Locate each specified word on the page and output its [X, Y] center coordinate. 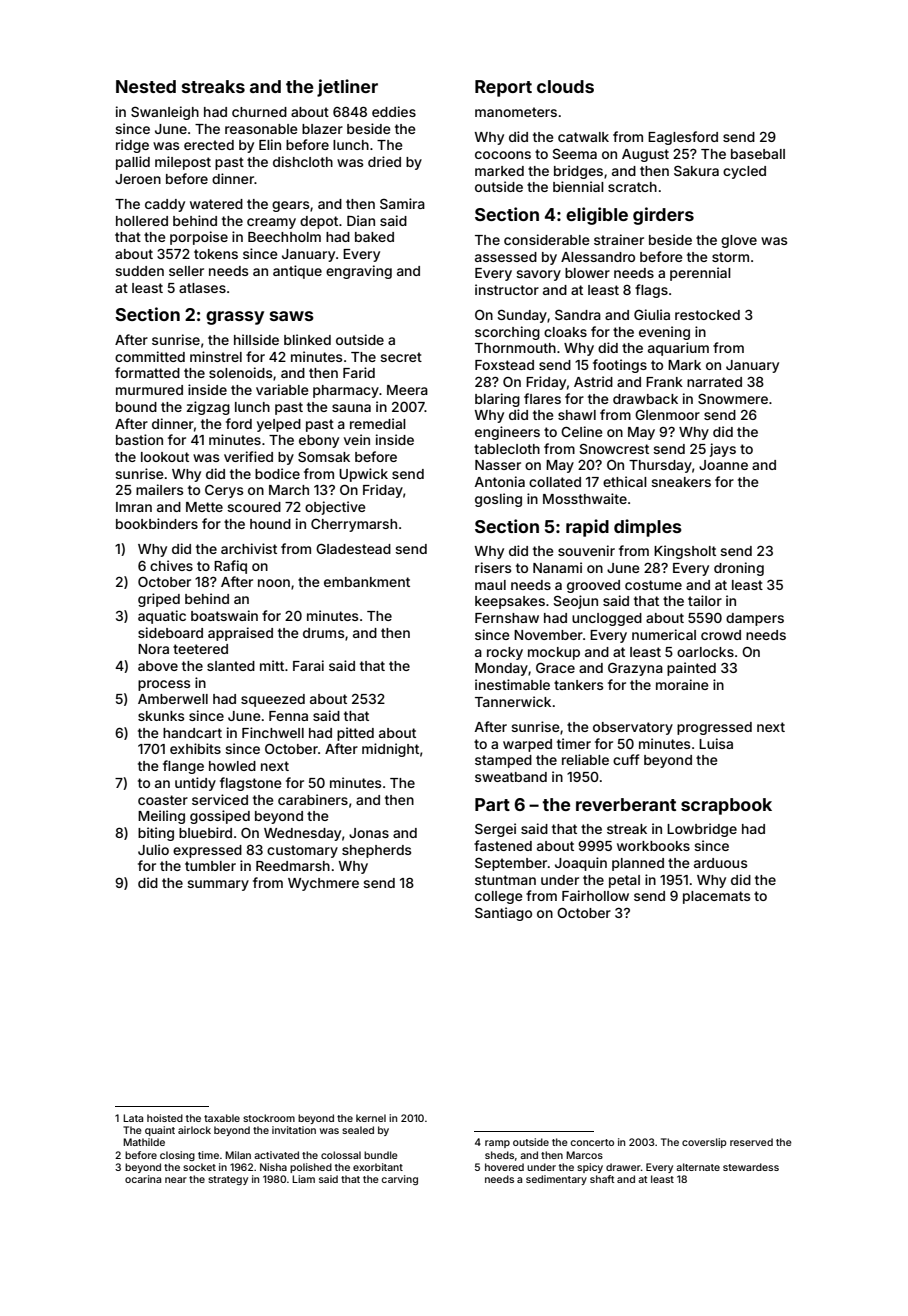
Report [503, 88]
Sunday [522, 316]
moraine [682, 684]
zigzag [208, 408]
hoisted [165, 1118]
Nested [146, 86]
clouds [565, 86]
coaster [163, 800]
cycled [744, 172]
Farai [308, 665]
